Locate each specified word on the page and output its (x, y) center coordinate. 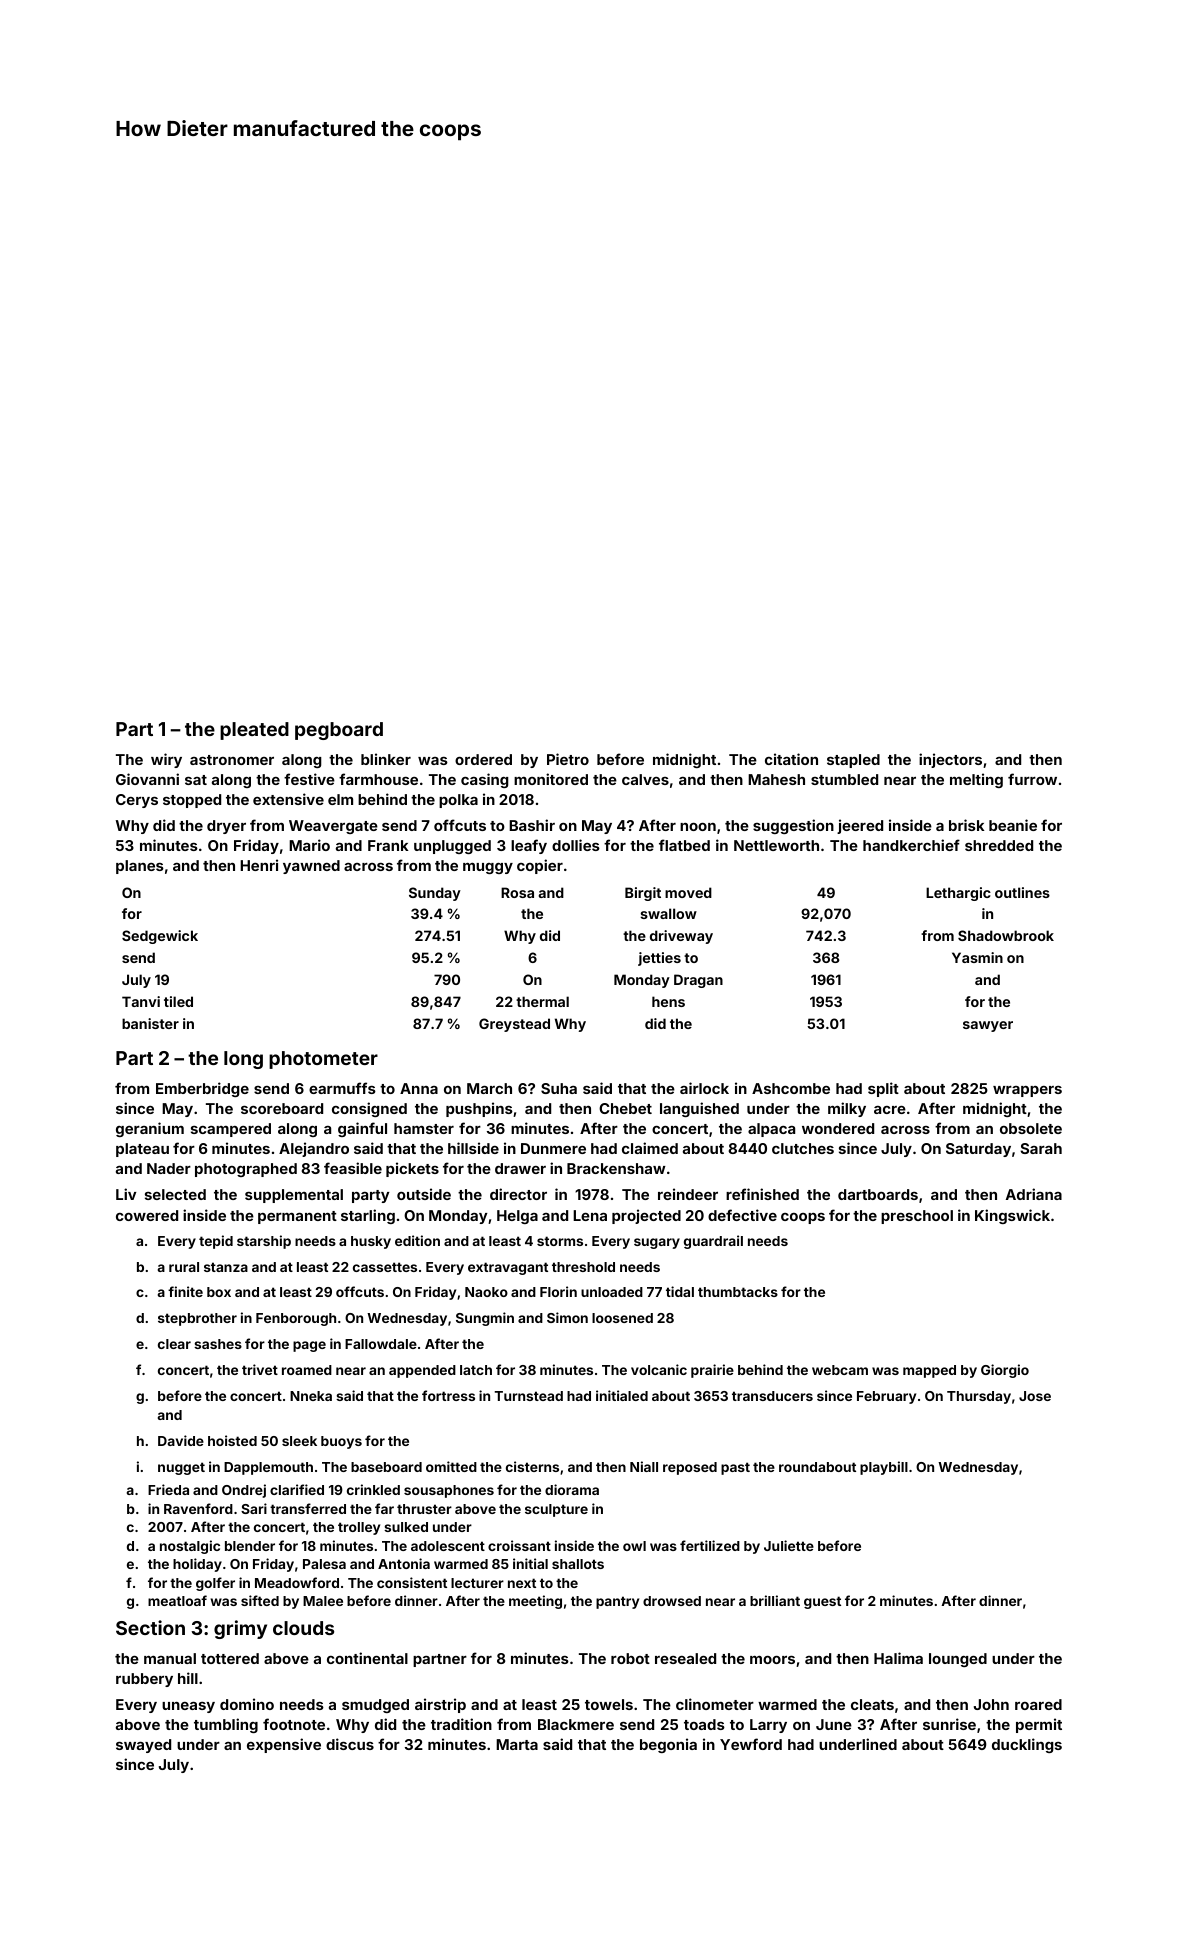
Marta (517, 1744)
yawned (311, 867)
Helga (517, 1217)
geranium (150, 1129)
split (883, 1089)
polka (458, 801)
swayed (143, 1746)
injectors (950, 760)
